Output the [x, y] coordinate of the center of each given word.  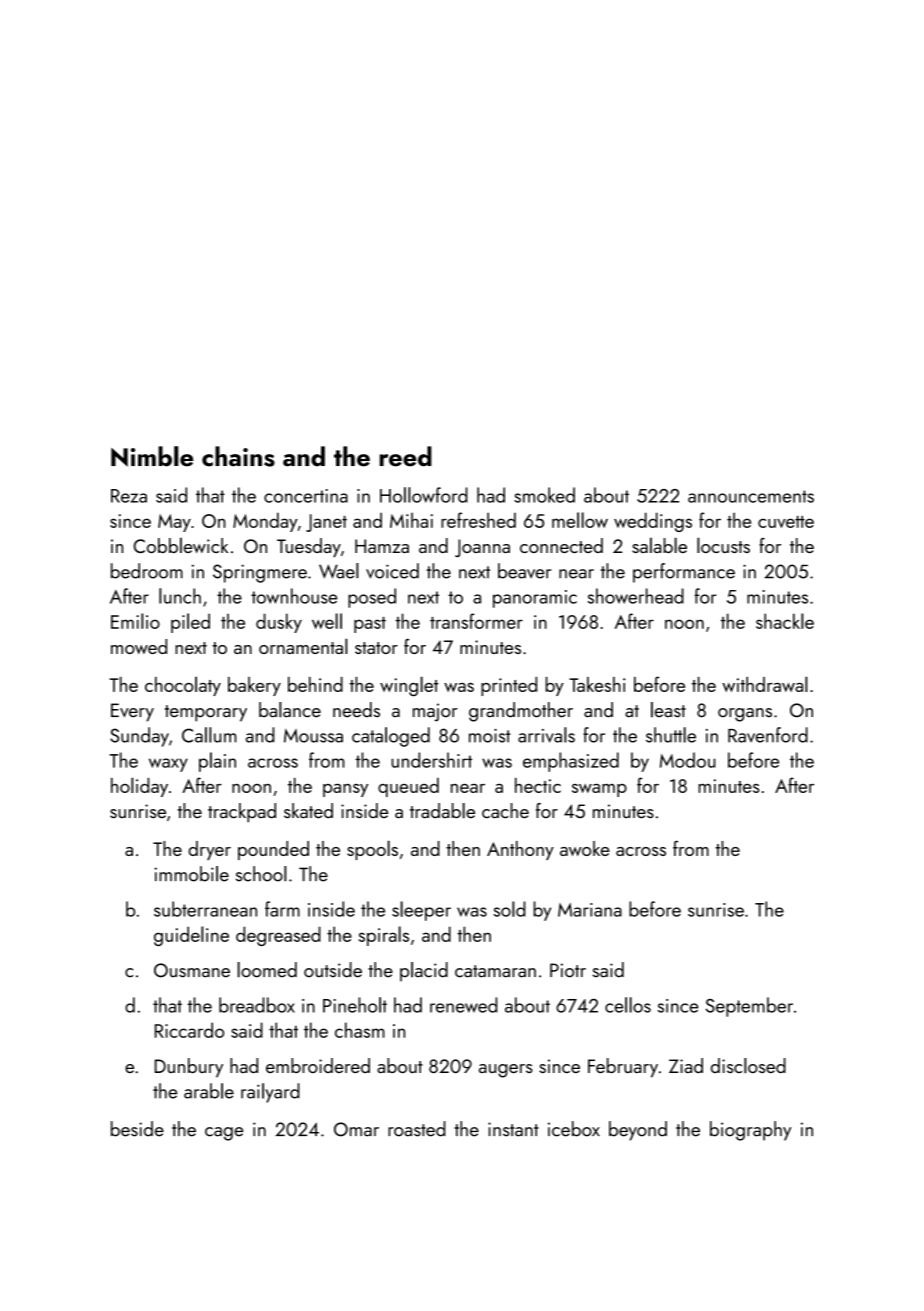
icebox [574, 1129]
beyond [638, 1131]
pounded [273, 850]
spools [372, 850]
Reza [129, 496]
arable [209, 1091]
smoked [544, 495]
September [749, 1007]
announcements [751, 496]
